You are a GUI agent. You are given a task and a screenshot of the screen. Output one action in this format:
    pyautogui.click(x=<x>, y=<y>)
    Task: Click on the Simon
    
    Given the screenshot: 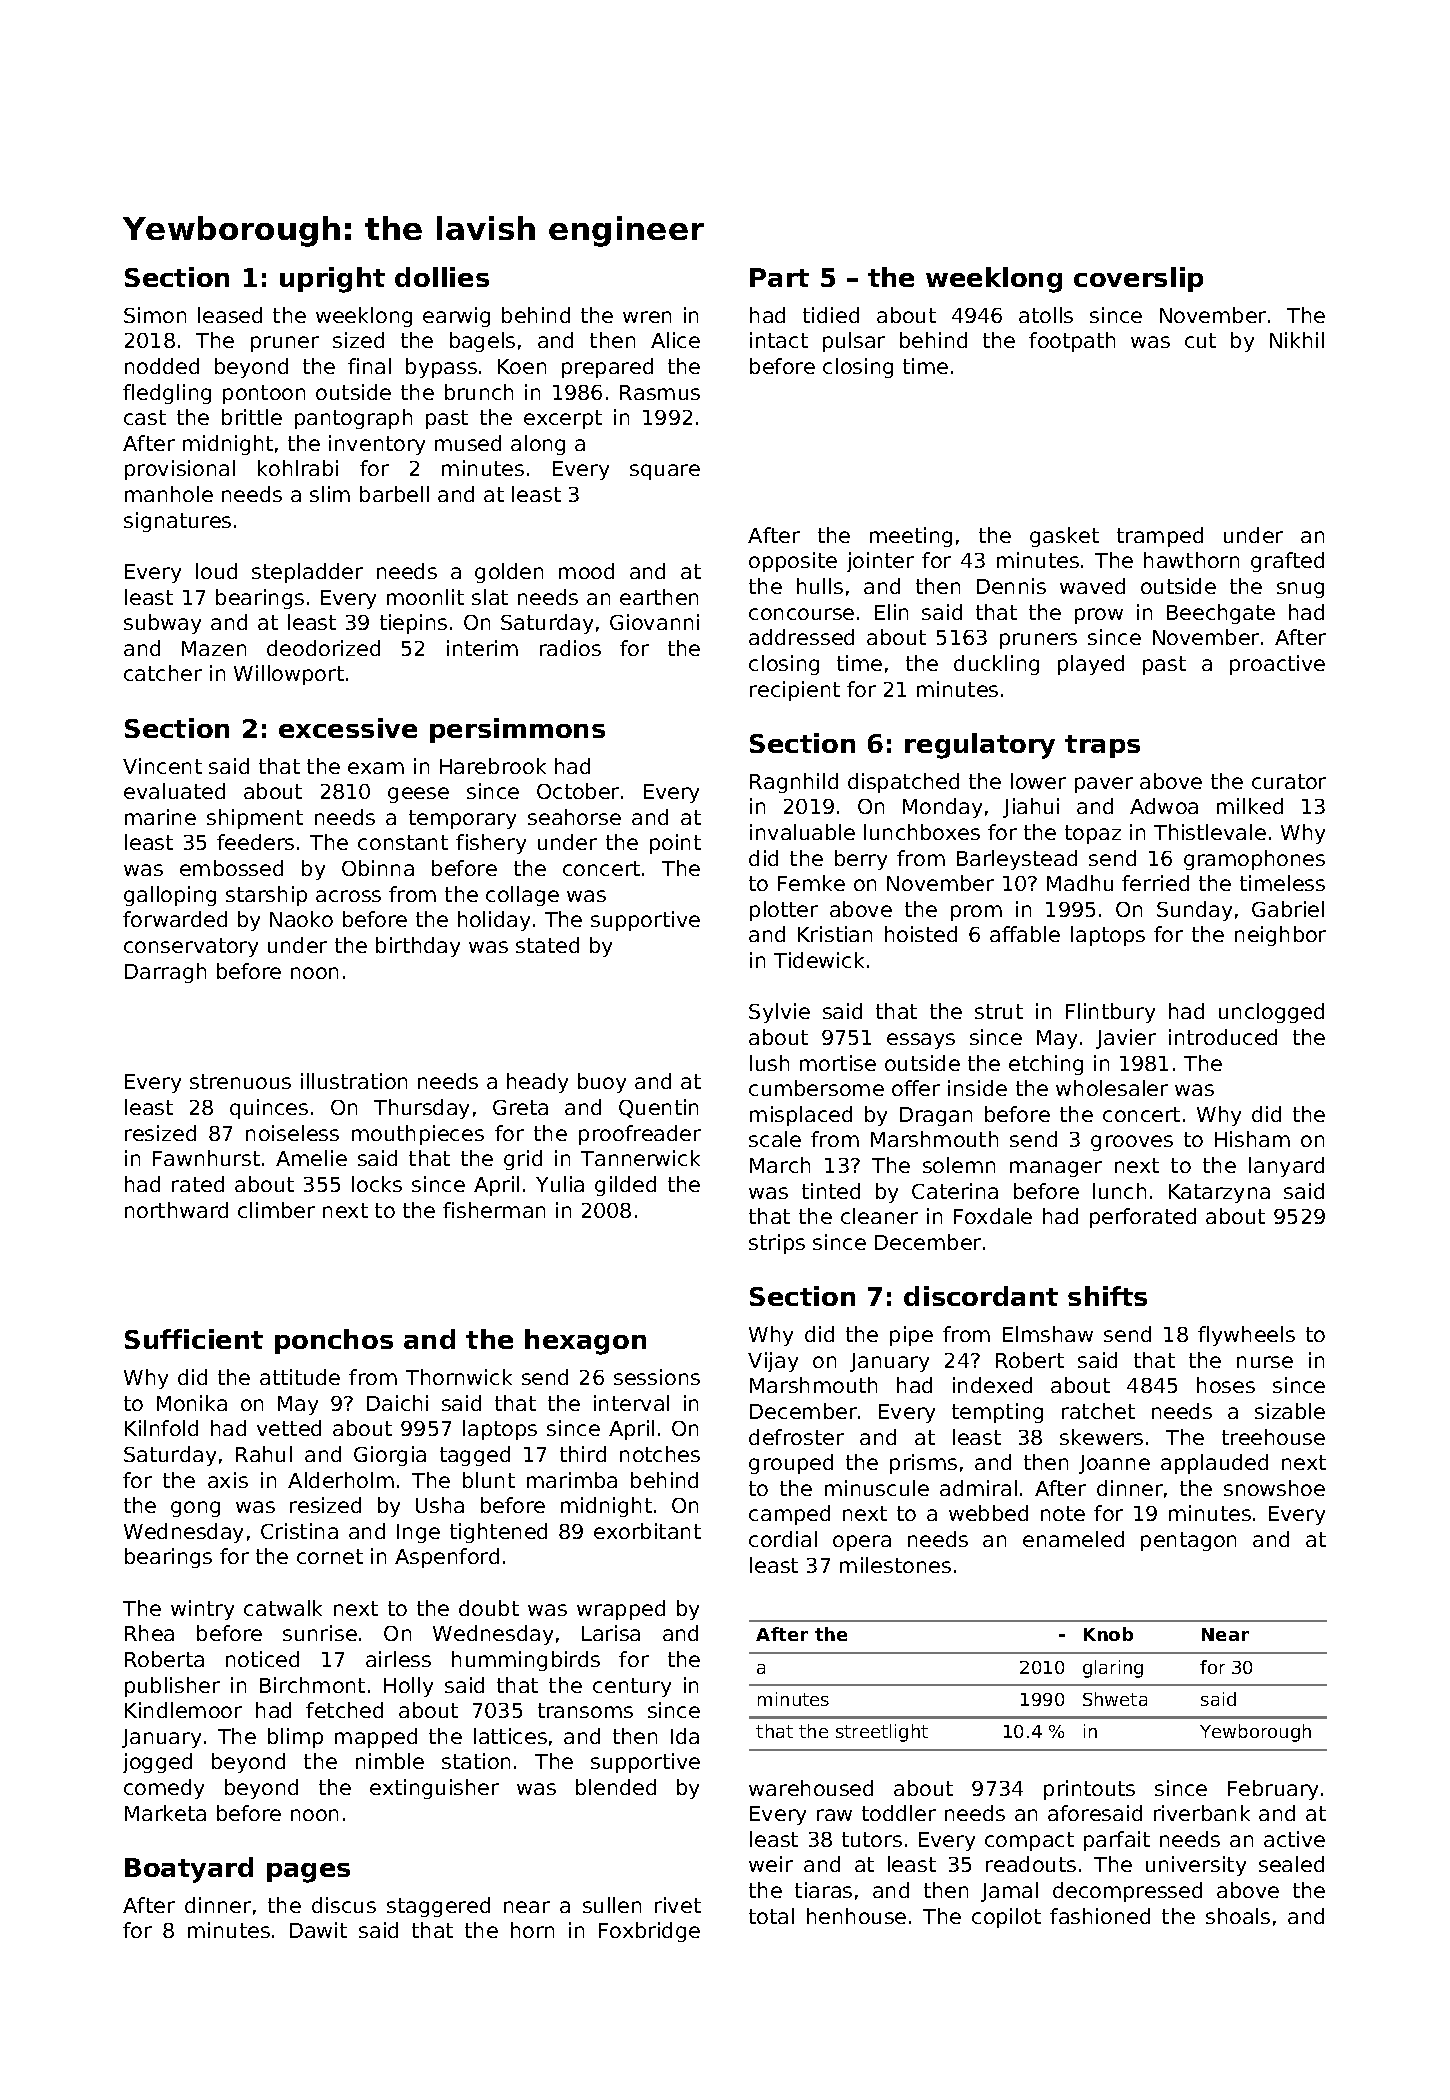 What is the action you would take?
    pyautogui.click(x=155, y=315)
